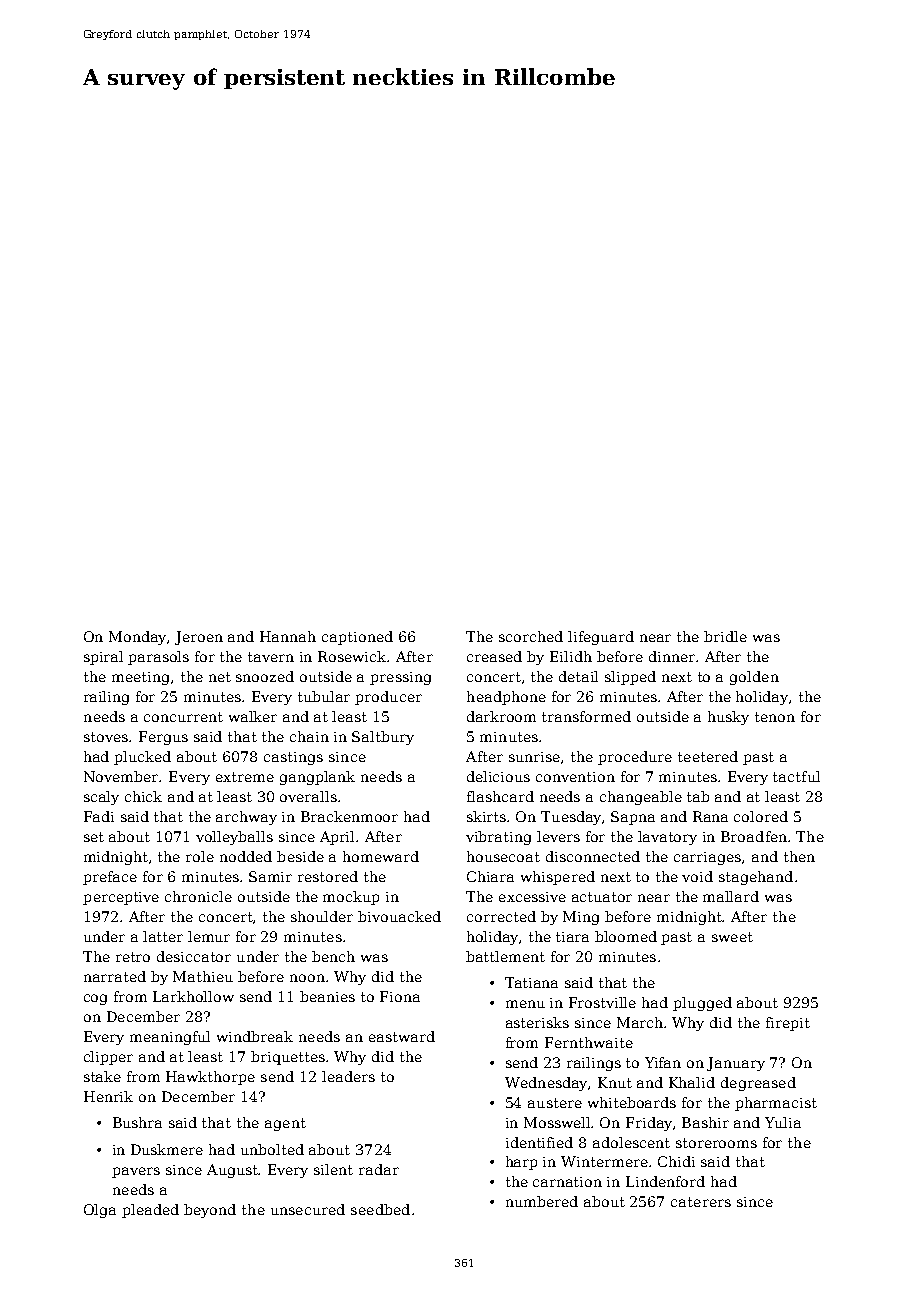 This screenshot has width=908, height=1316. I want to click on homeward, so click(381, 856).
